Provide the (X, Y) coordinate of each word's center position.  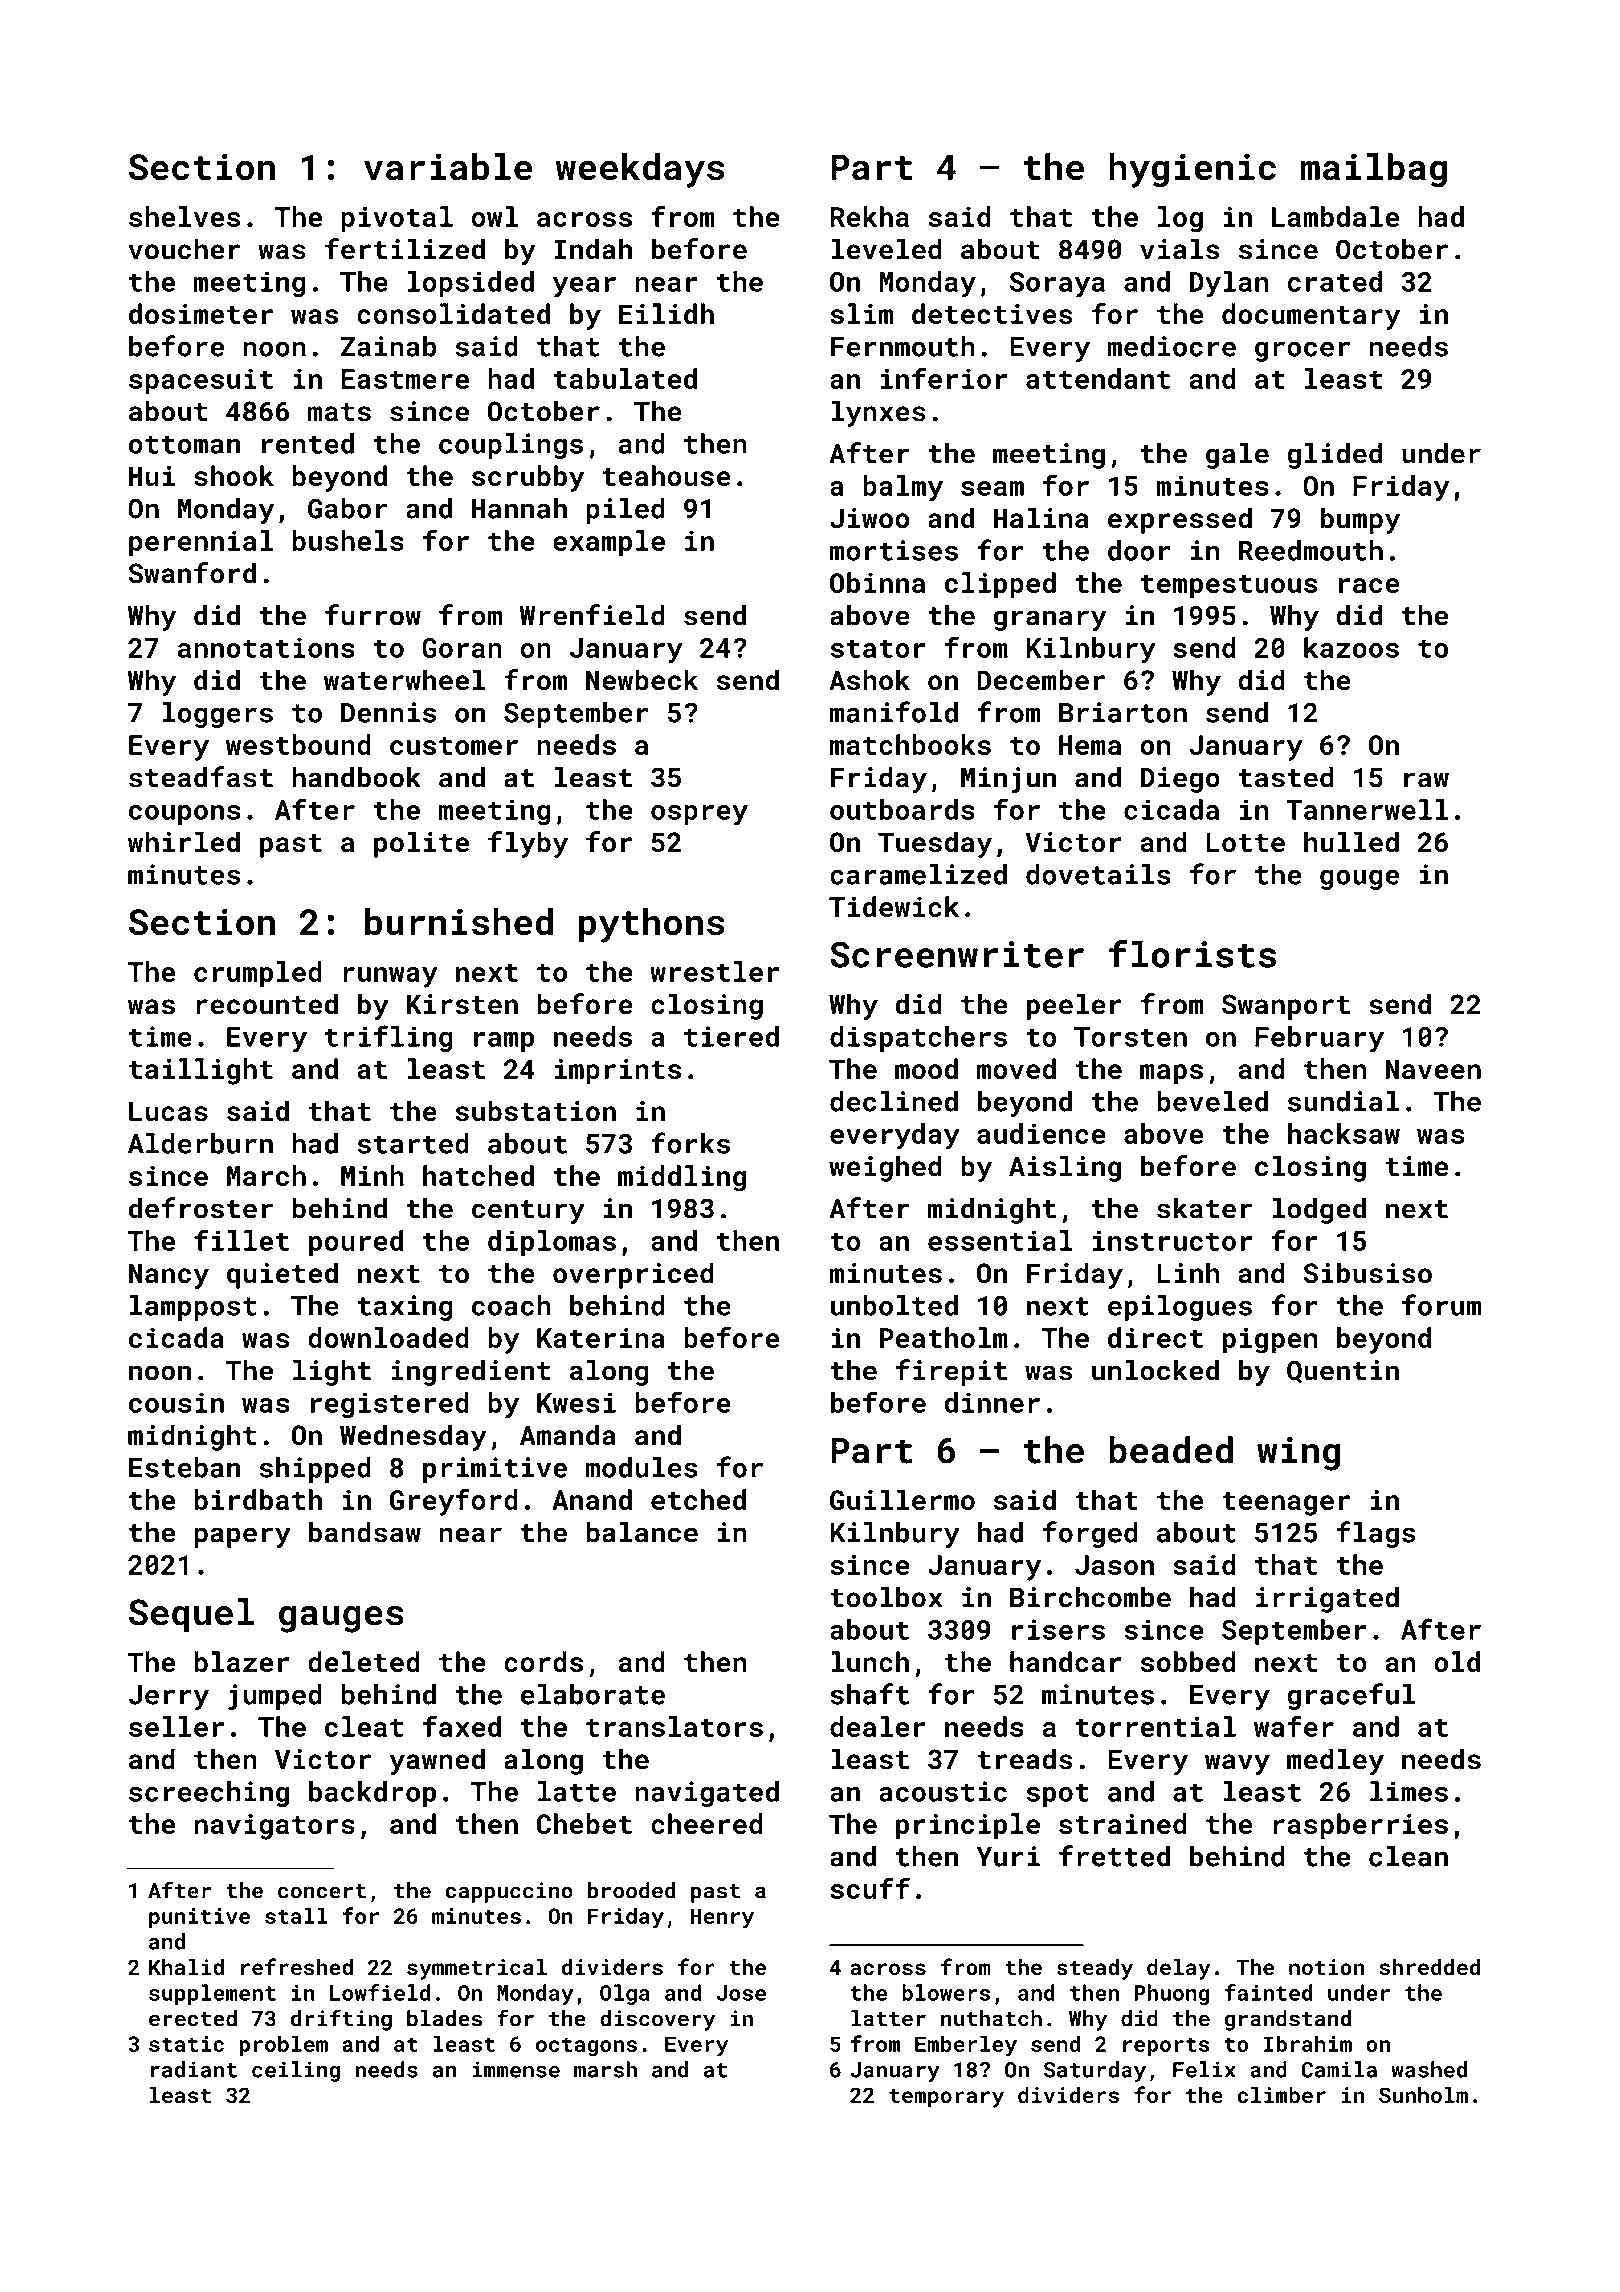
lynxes (878, 413)
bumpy (1360, 520)
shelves (184, 216)
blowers (946, 1992)
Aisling (1065, 1168)
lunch (870, 1661)
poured (356, 1243)
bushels (348, 540)
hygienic (1192, 170)
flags (1376, 1534)
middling (682, 1178)
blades (444, 2018)
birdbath (258, 1499)
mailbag (1374, 170)
